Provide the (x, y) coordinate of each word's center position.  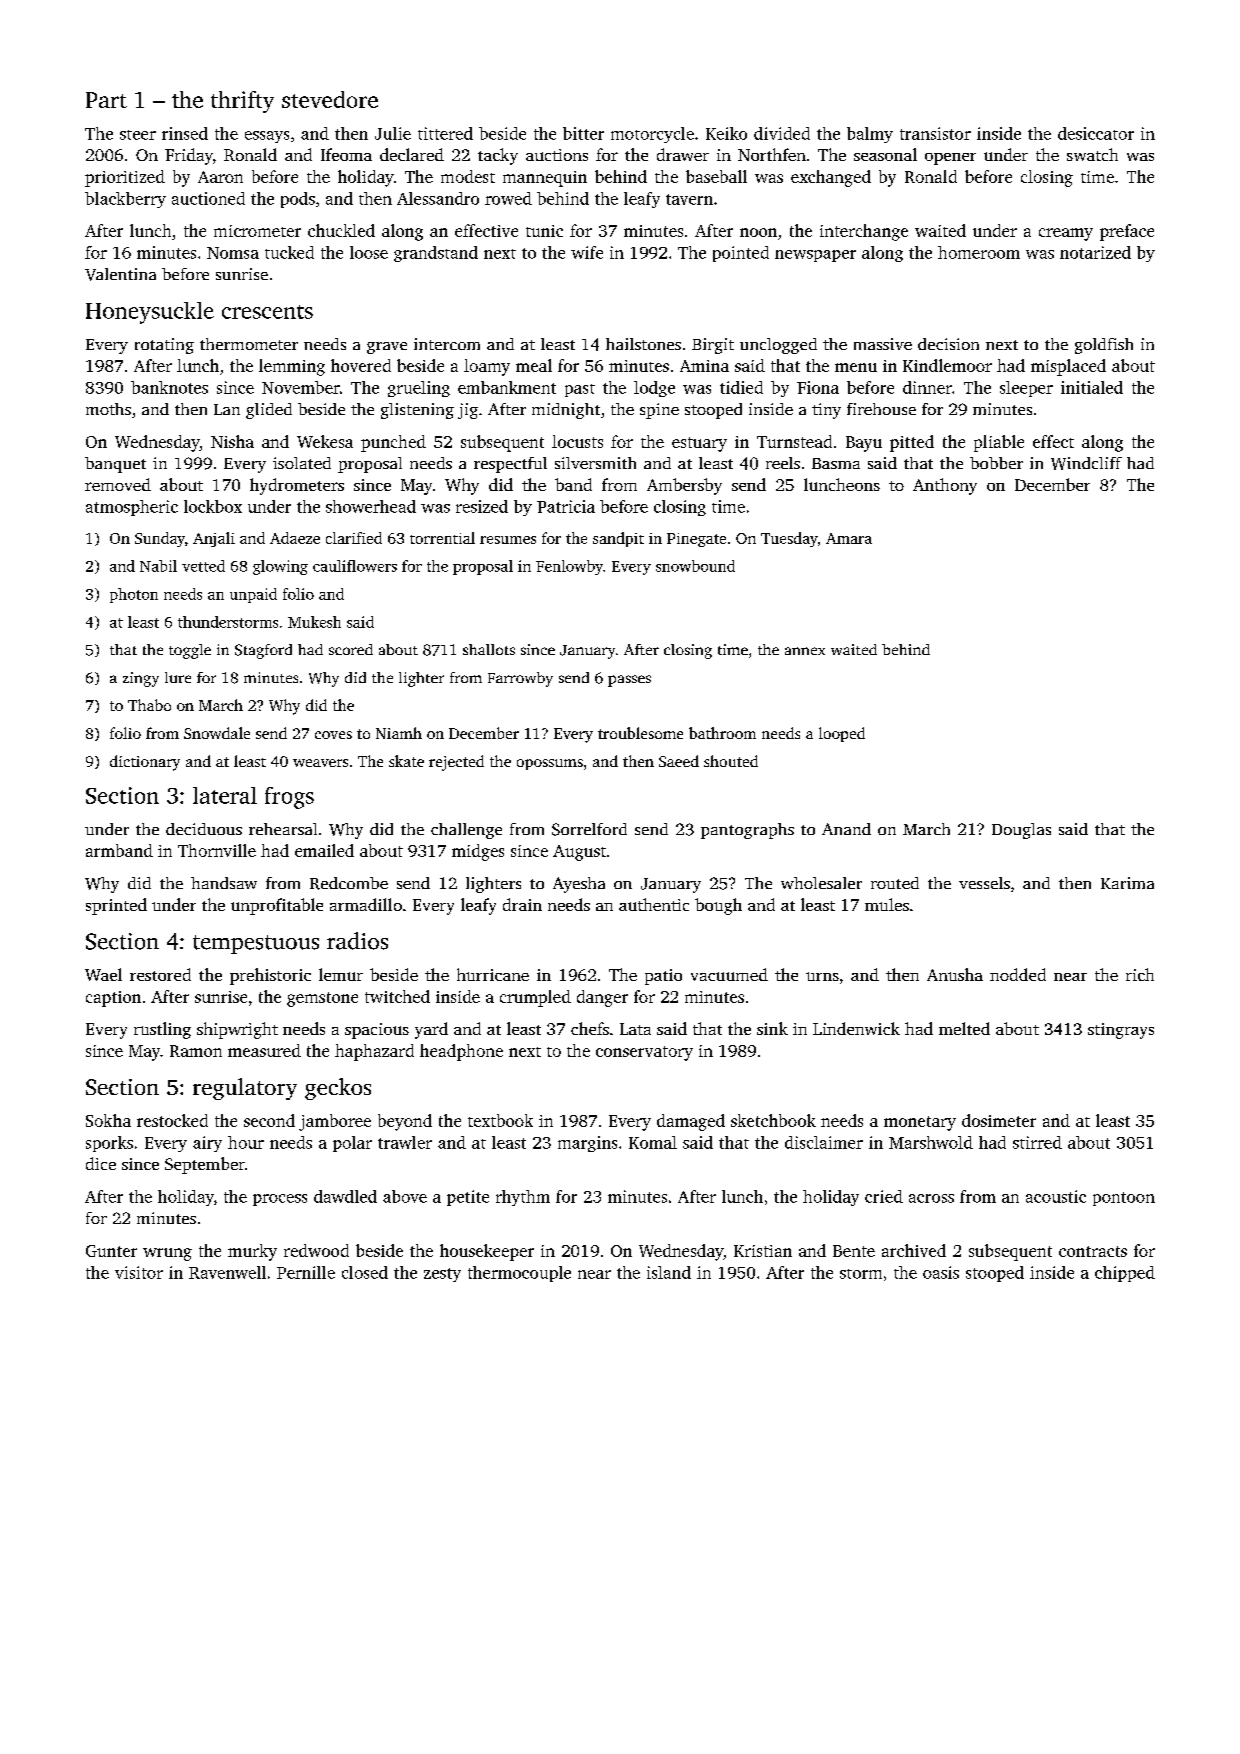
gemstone (322, 999)
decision (948, 344)
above (405, 1196)
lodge (654, 389)
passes (629, 681)
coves (333, 735)
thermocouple (519, 1274)
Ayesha (579, 885)
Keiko (726, 133)
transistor (935, 133)
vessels (984, 883)
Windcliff (1086, 463)
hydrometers (297, 486)
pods (298, 200)
